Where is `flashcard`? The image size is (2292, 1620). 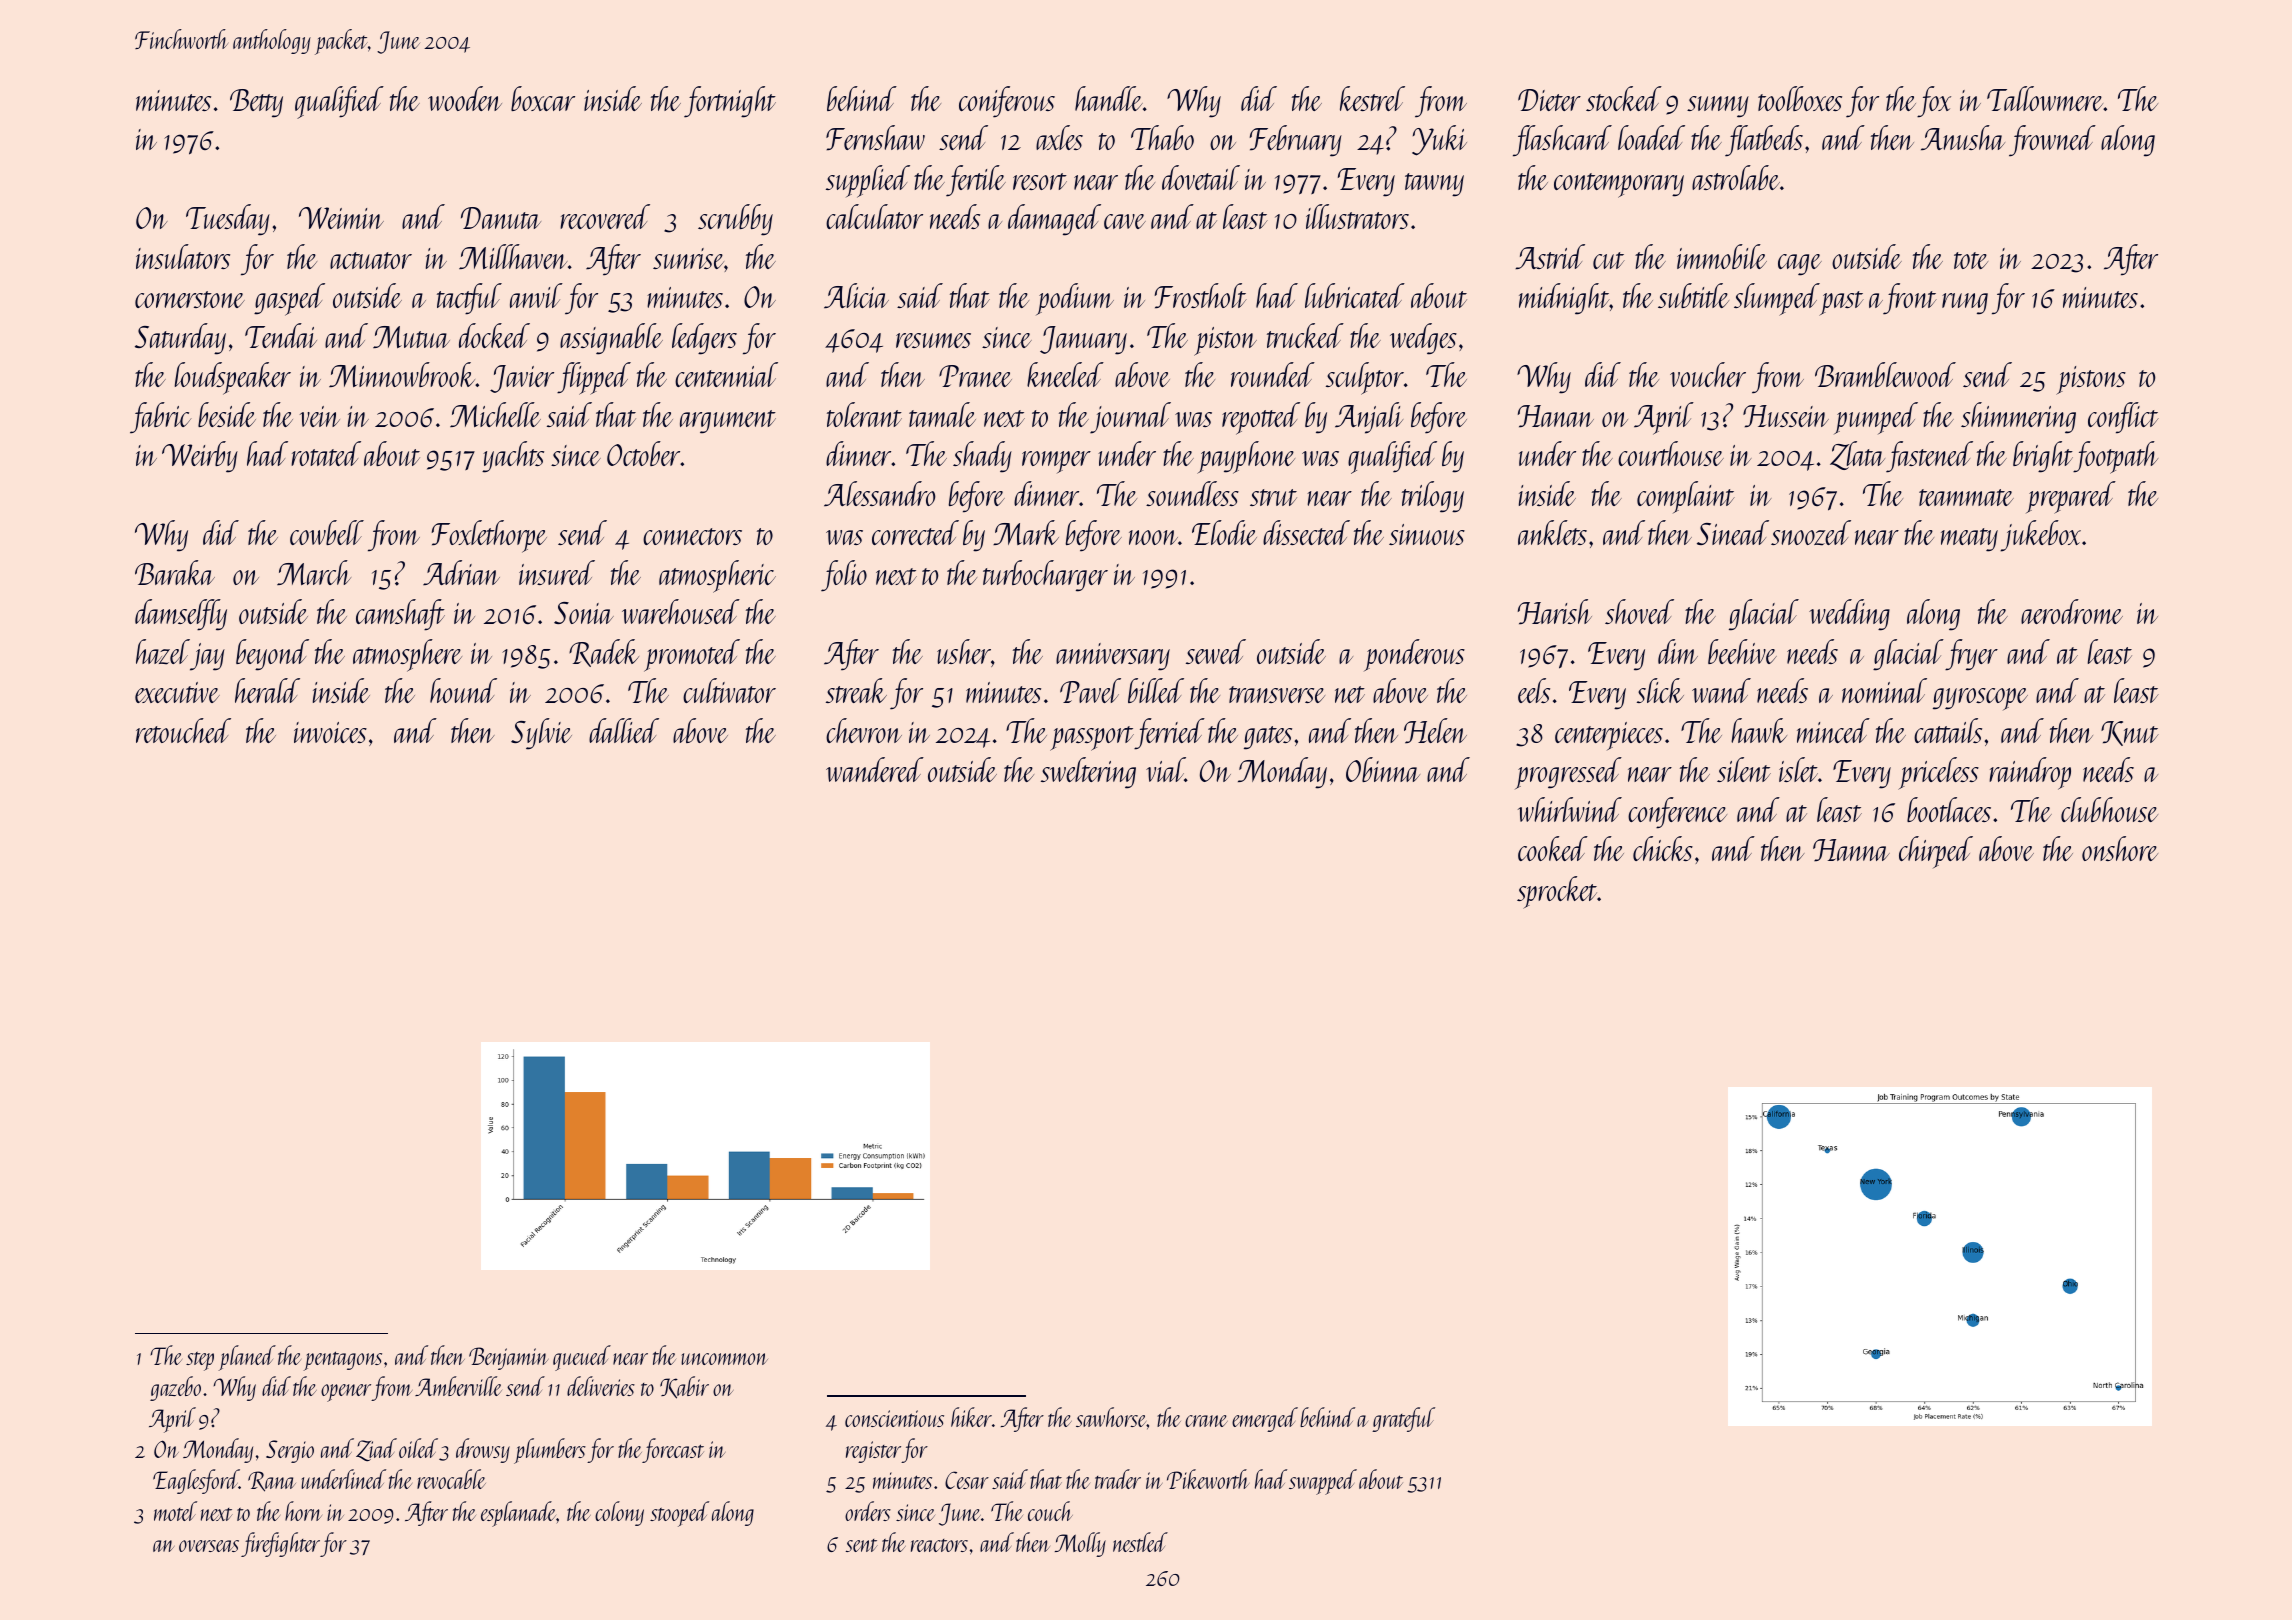
flashcard is located at coordinates (1562, 141).
